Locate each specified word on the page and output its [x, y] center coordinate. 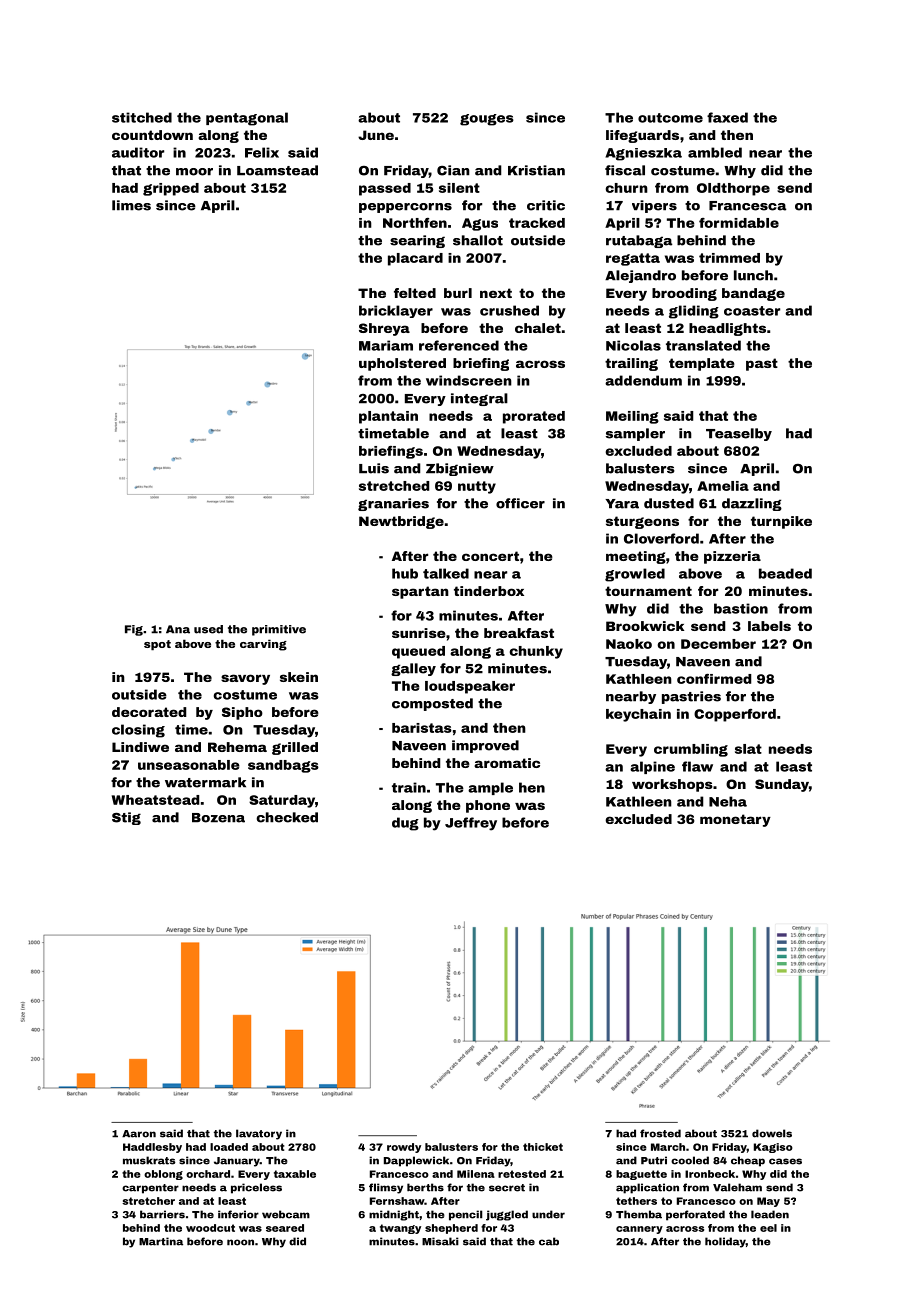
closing [138, 731]
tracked [537, 223]
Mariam [386, 345]
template [702, 364]
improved [485, 746]
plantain [388, 417]
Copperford [735, 715]
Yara [622, 504]
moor [194, 172]
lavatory [259, 1134]
